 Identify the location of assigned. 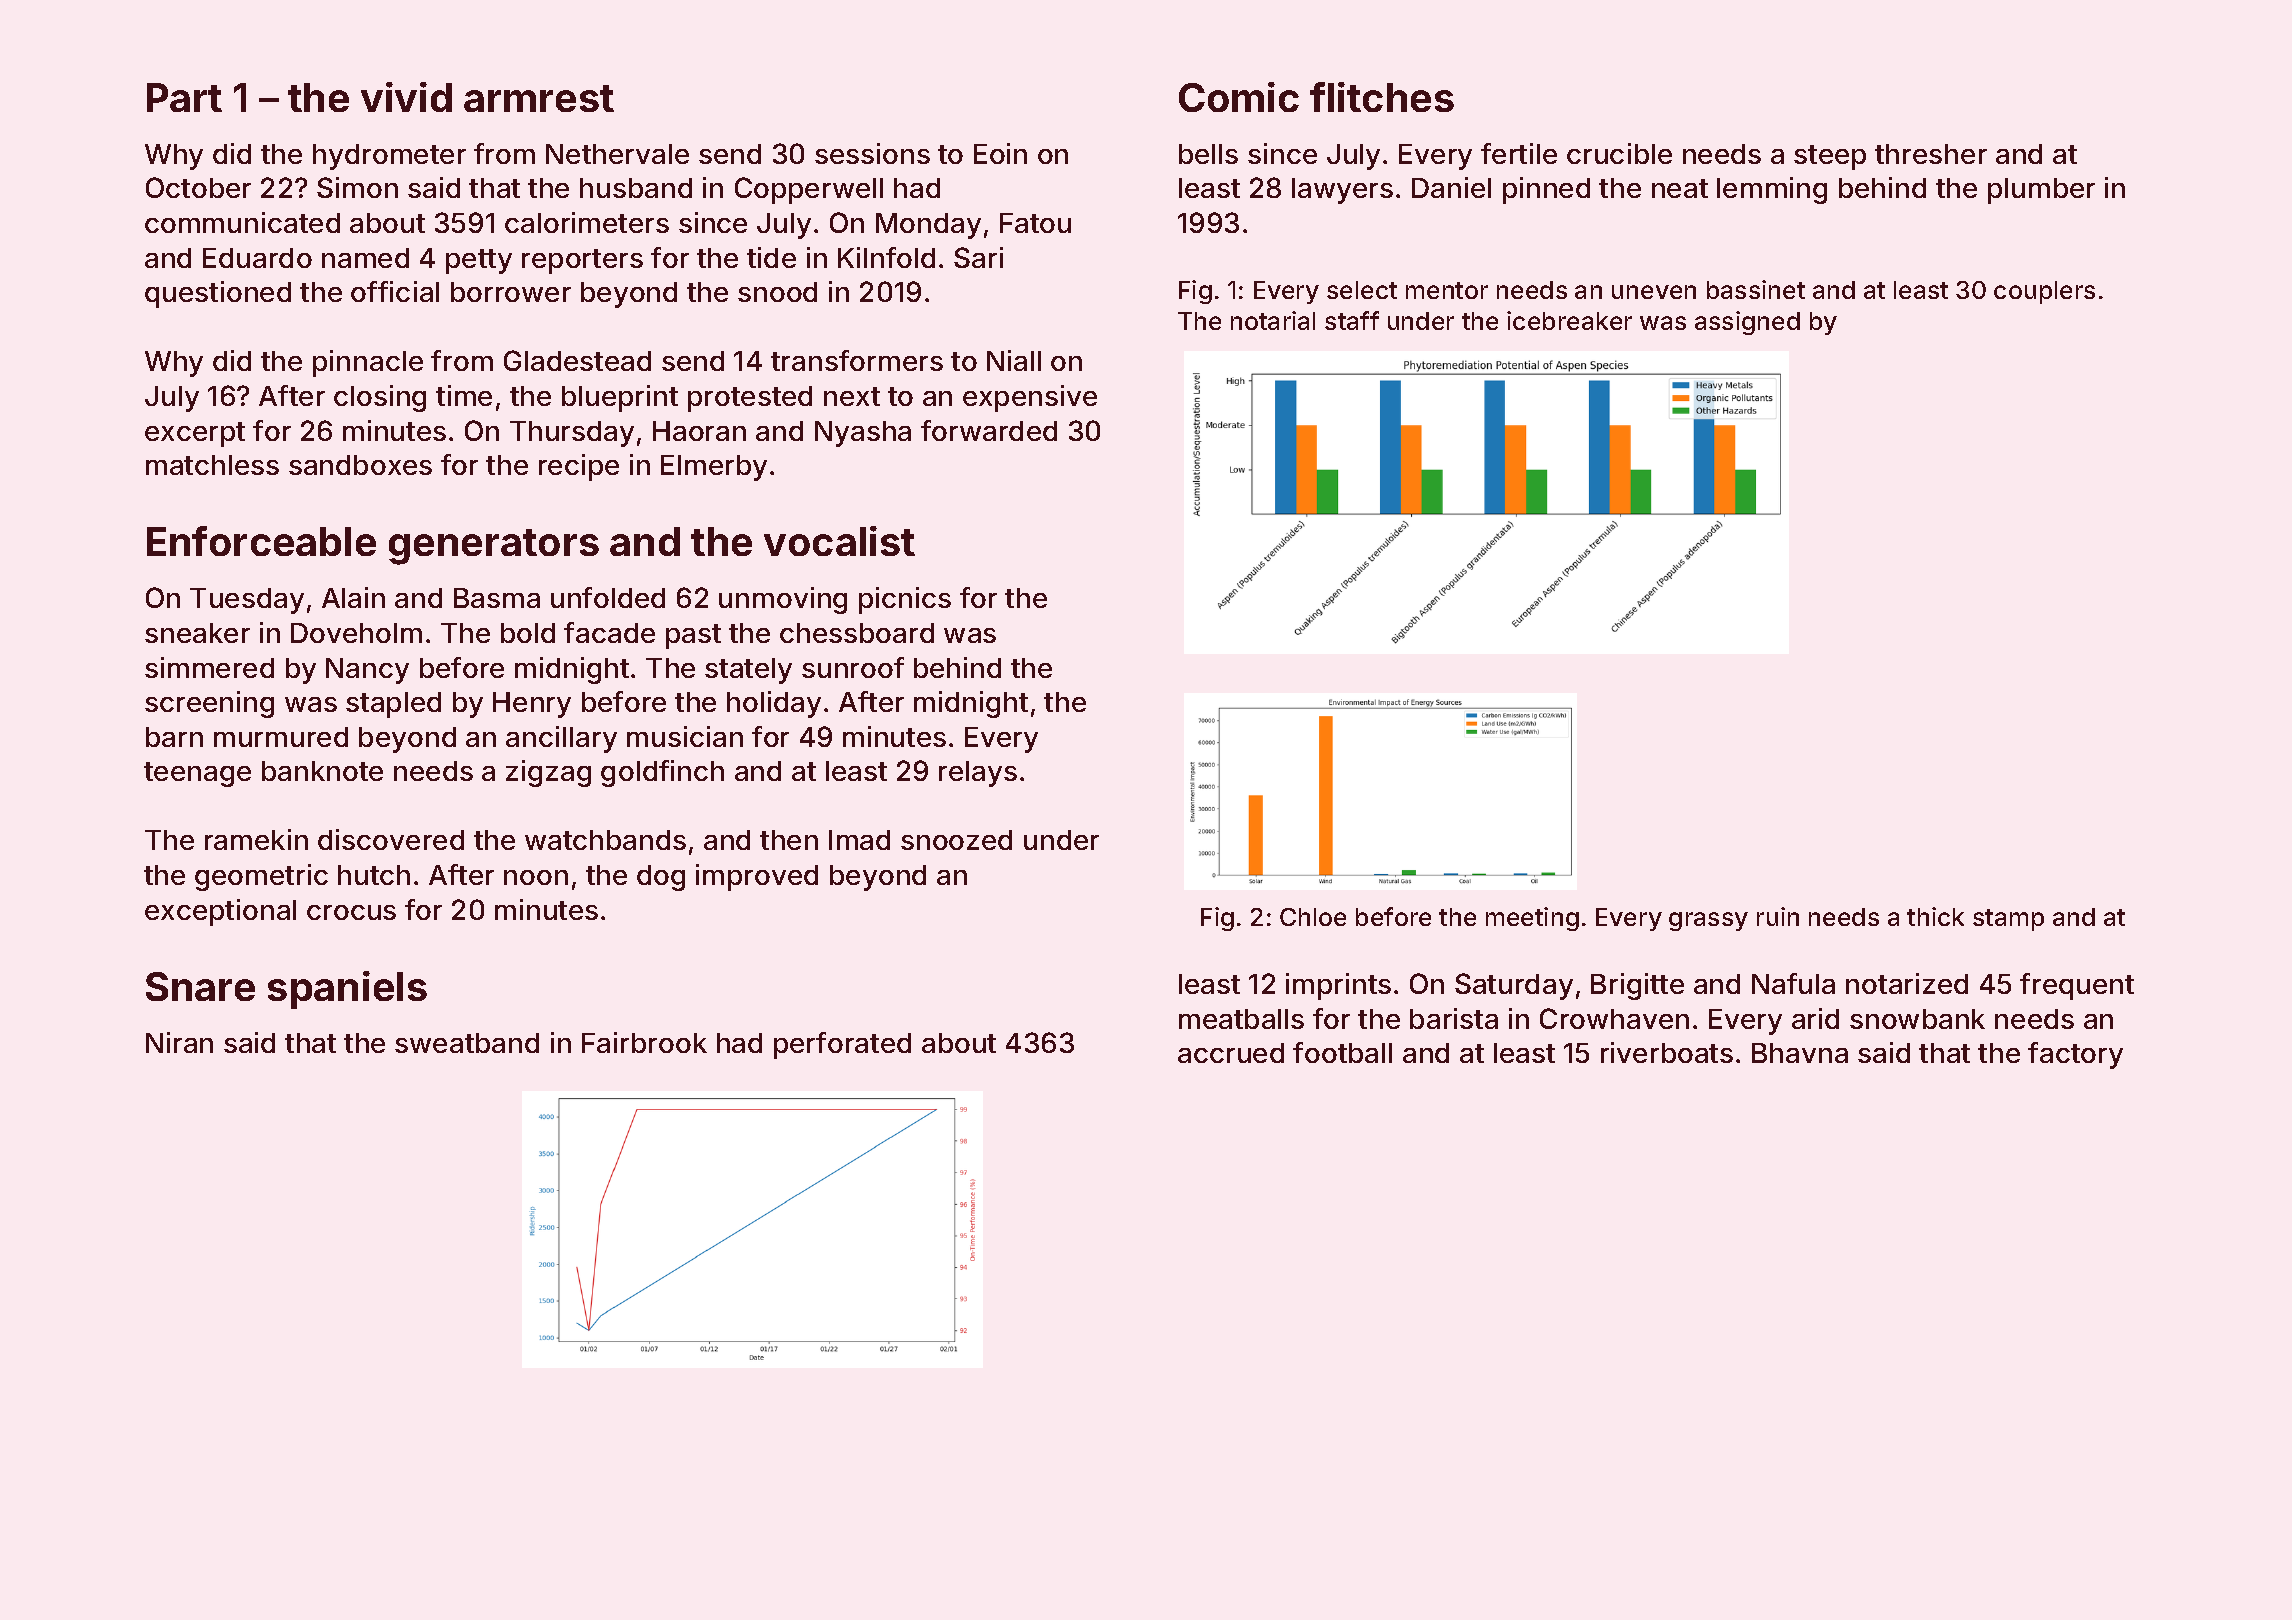
(1747, 323).
